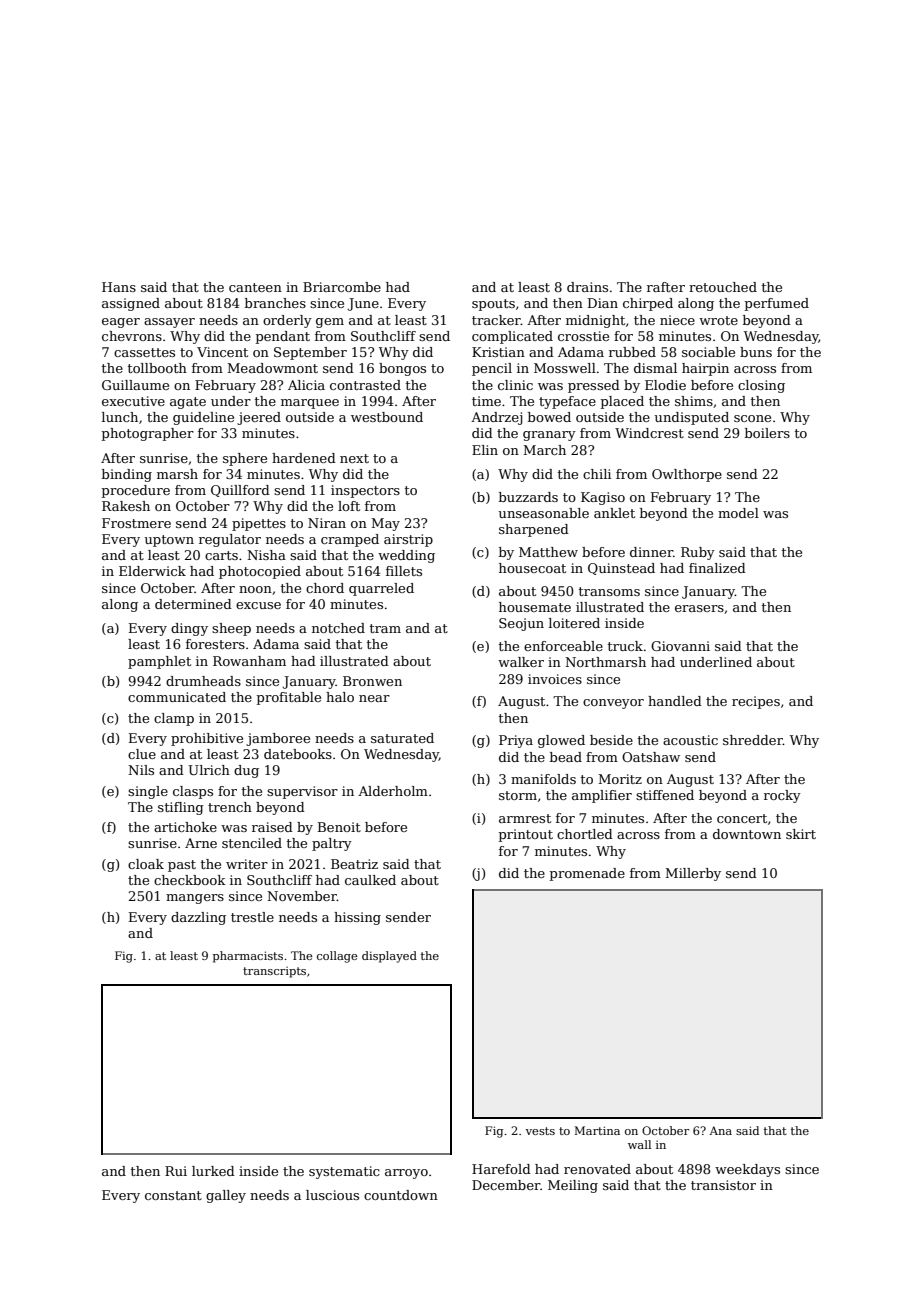 The image size is (924, 1308). What do you see at coordinates (621, 569) in the screenshot?
I see `Quinstead` at bounding box center [621, 569].
